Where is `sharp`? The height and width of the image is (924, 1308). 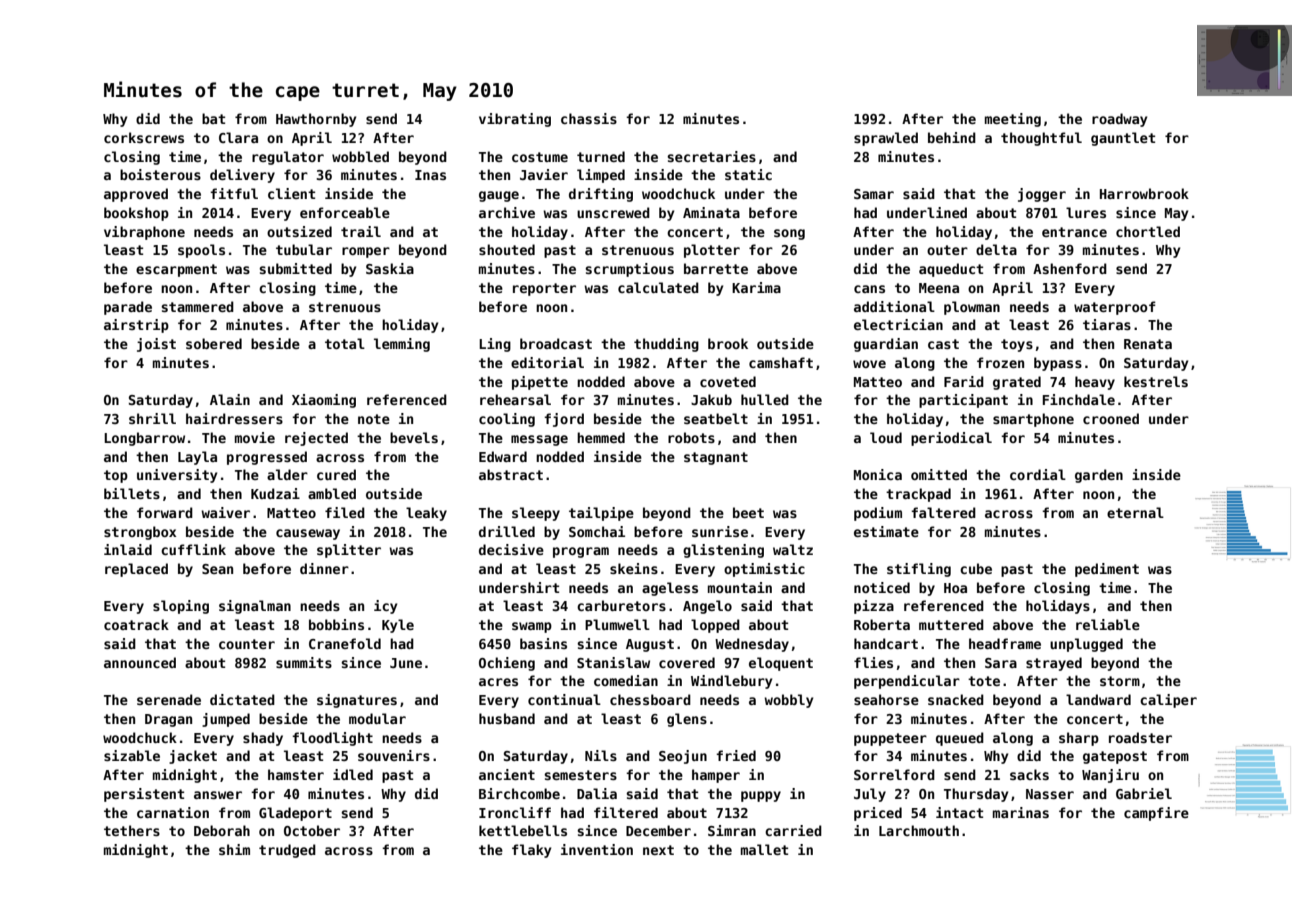
sharp is located at coordinates (1079, 739).
